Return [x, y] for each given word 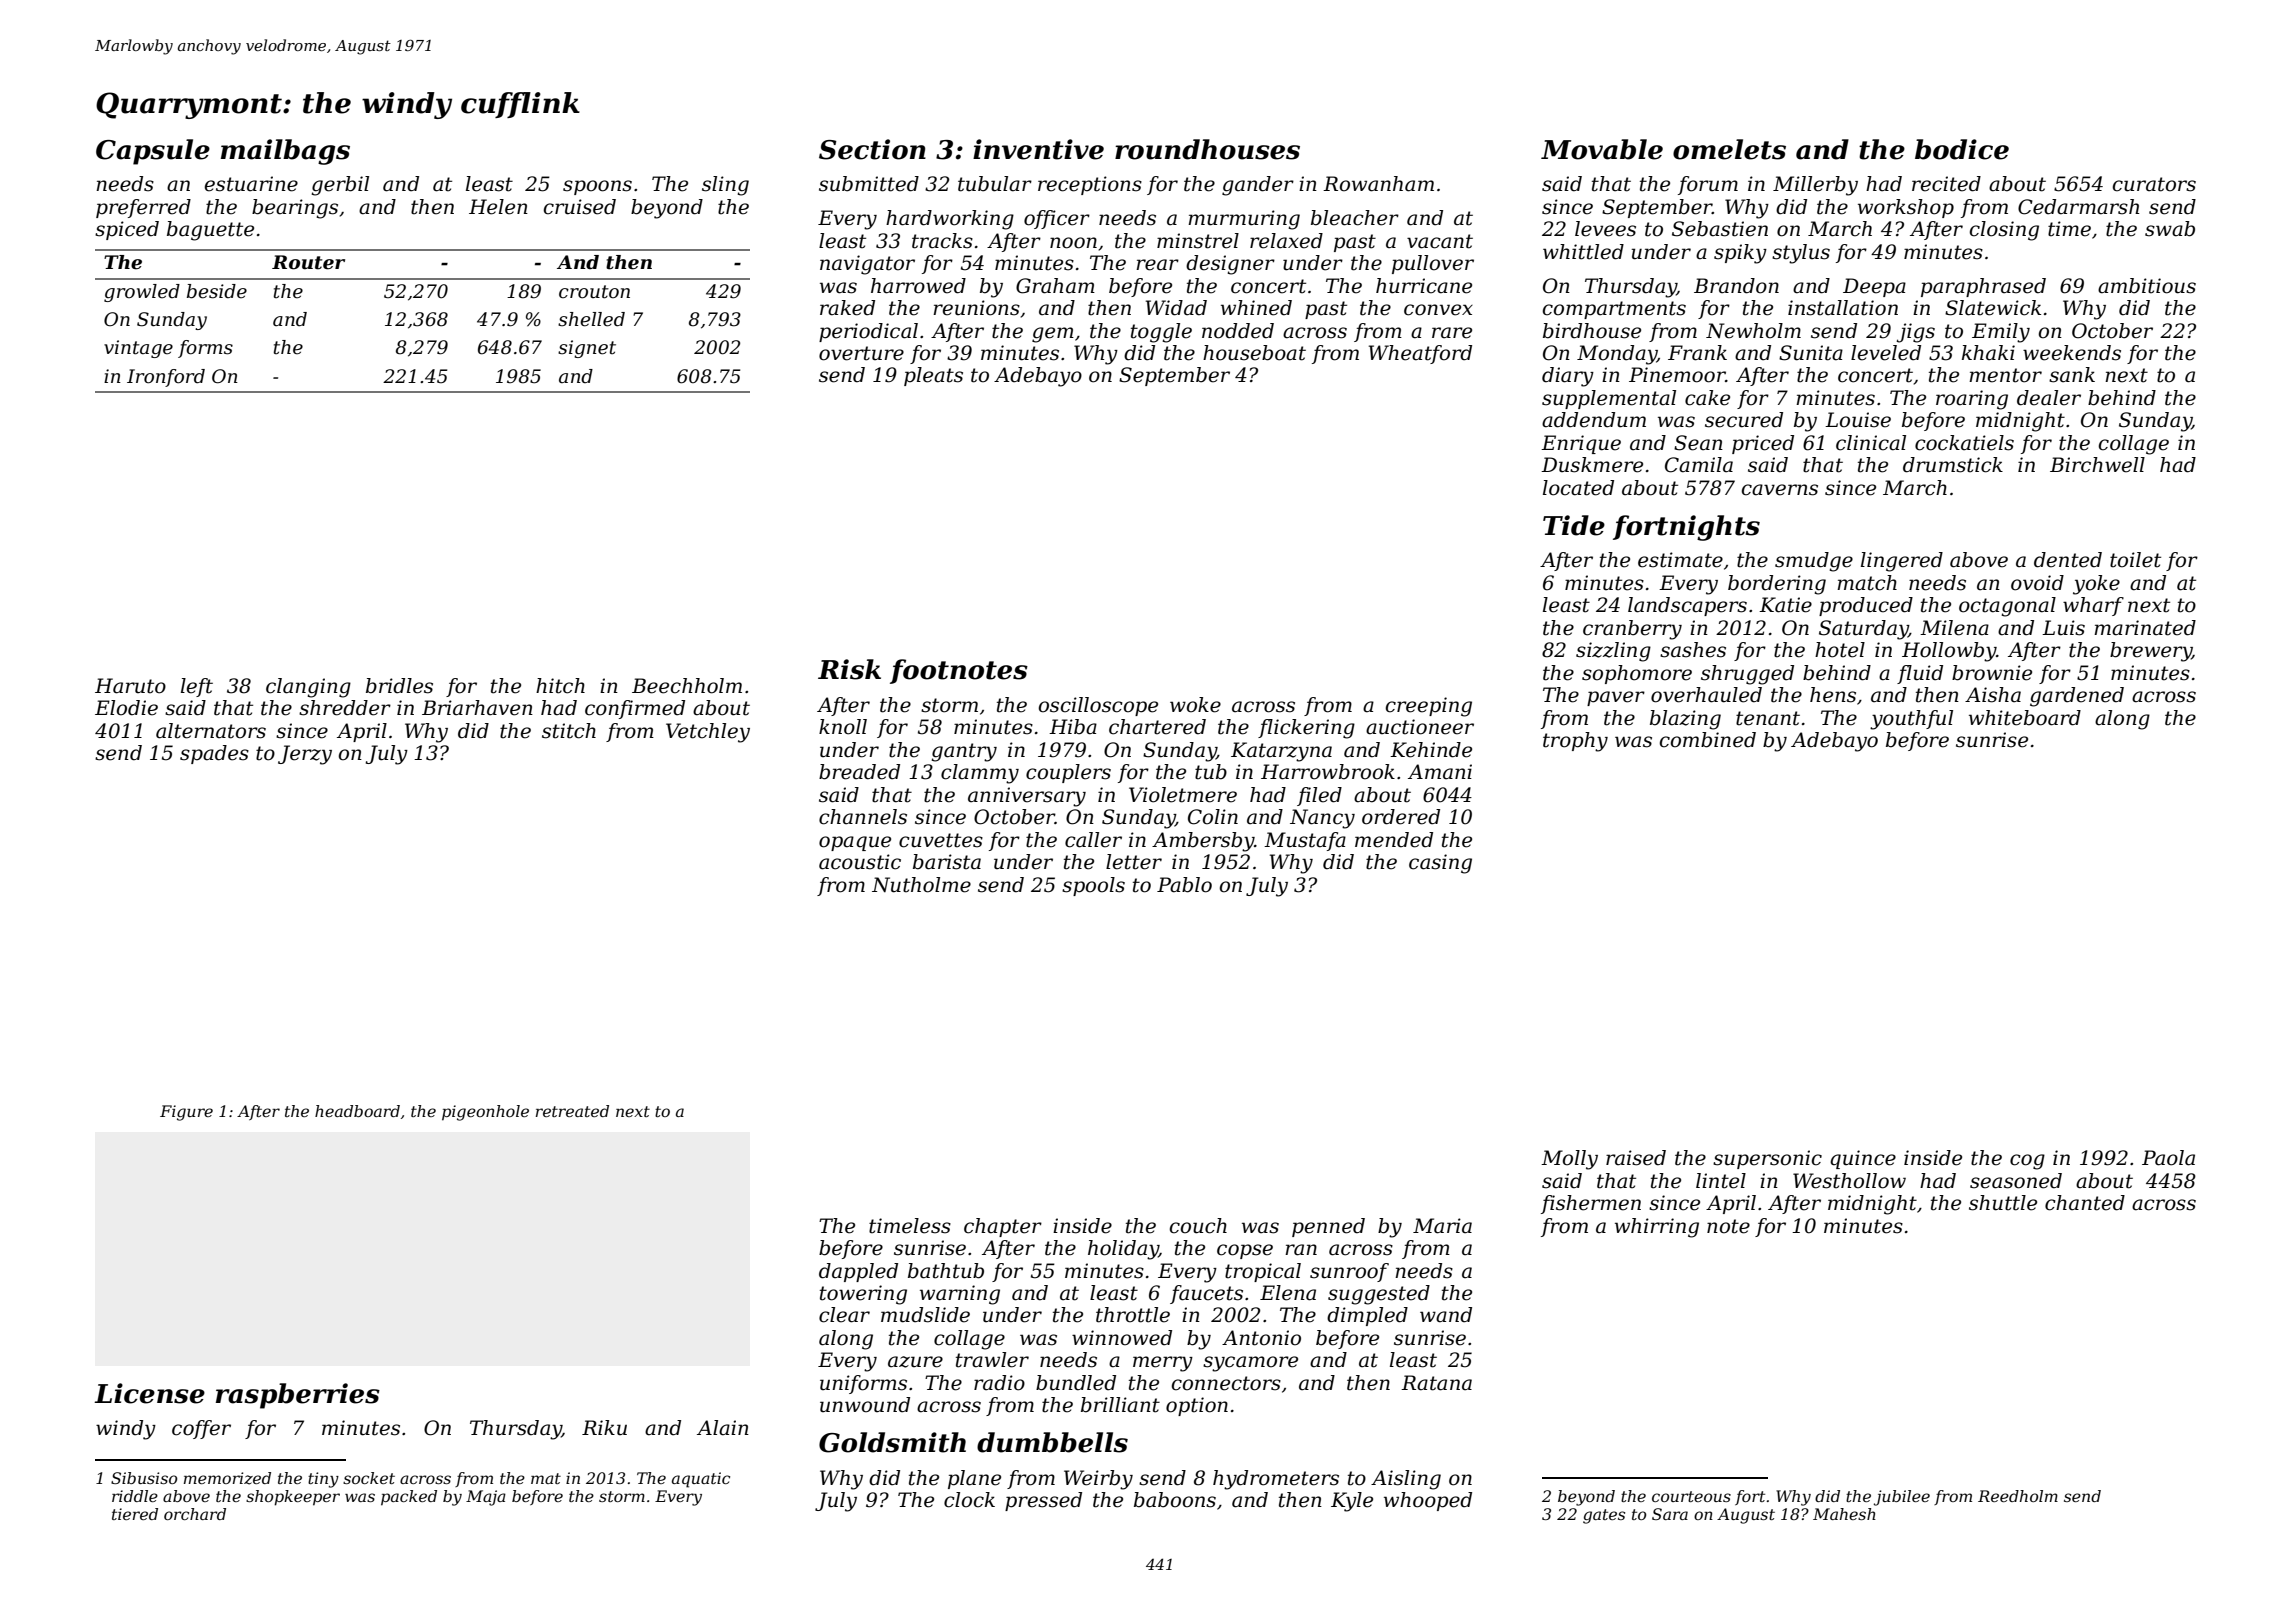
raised [1636, 1158]
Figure [186, 1113]
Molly [1569, 1160]
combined [1708, 740]
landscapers [1687, 606]
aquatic [701, 1480]
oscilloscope [1098, 706]
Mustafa [1305, 841]
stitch [569, 731]
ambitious [2147, 286]
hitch [560, 686]
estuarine [251, 184]
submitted [869, 184]
